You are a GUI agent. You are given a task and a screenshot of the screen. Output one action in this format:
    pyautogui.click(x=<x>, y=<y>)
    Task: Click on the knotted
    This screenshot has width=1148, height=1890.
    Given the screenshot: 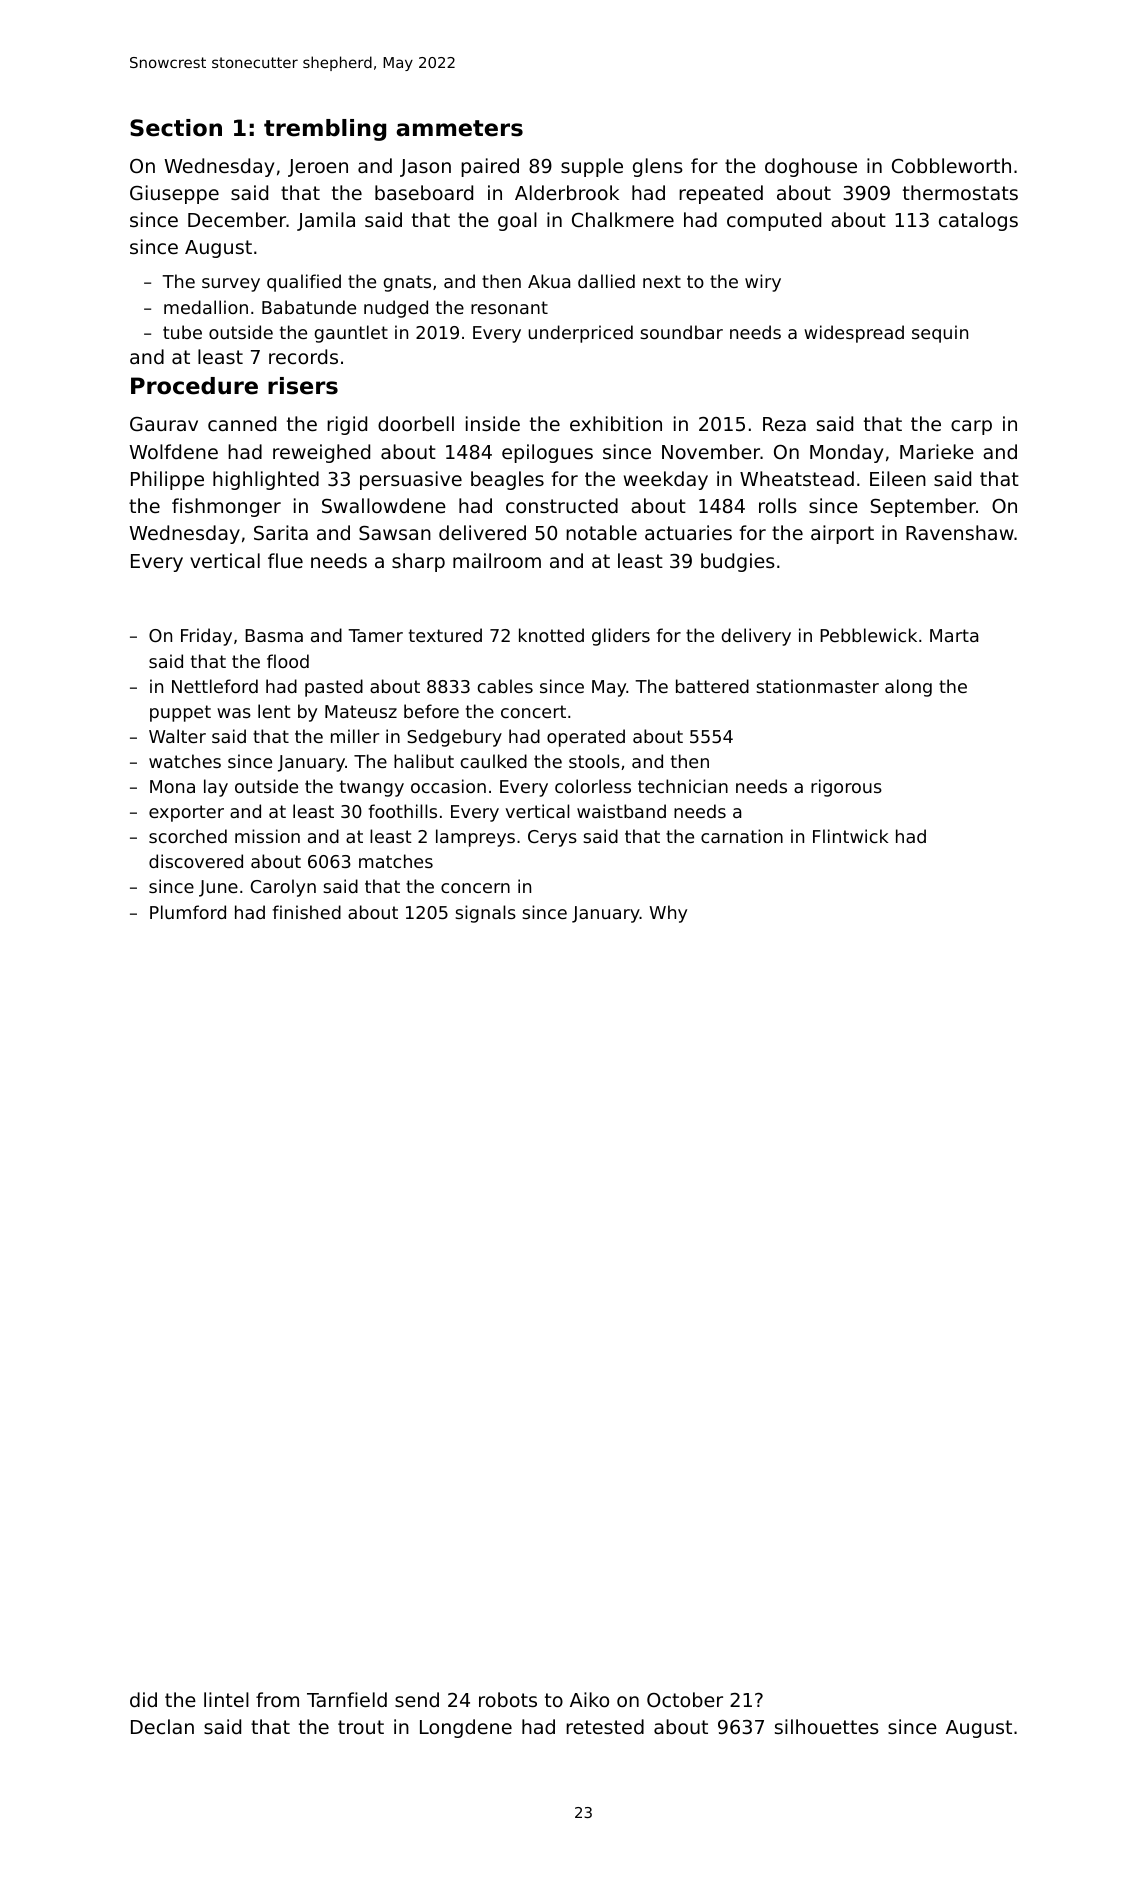 What is the action you would take?
    pyautogui.click(x=551, y=635)
